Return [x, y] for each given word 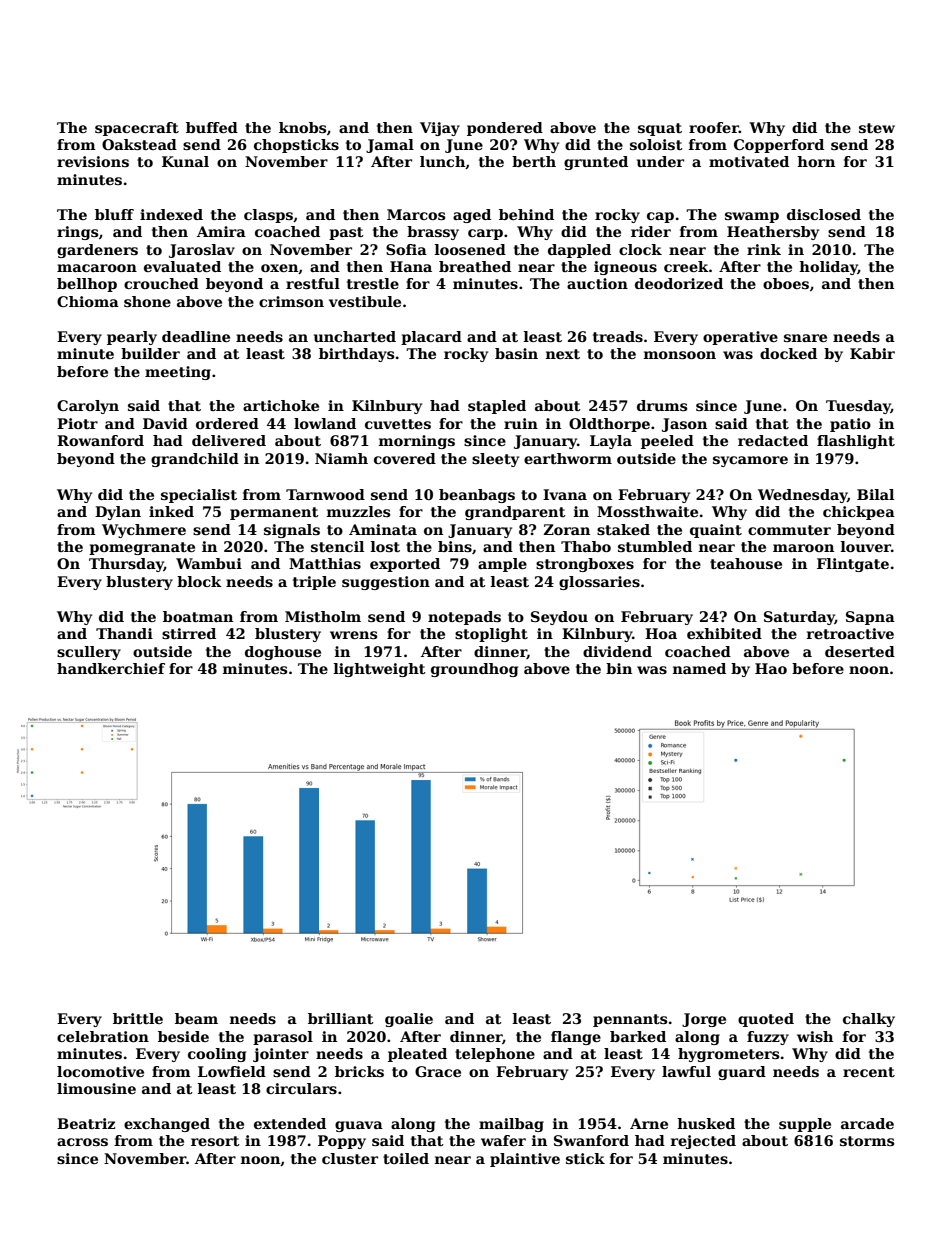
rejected [703, 1142]
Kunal [185, 161]
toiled [406, 1158]
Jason [684, 425]
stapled [497, 407]
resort [215, 1141]
